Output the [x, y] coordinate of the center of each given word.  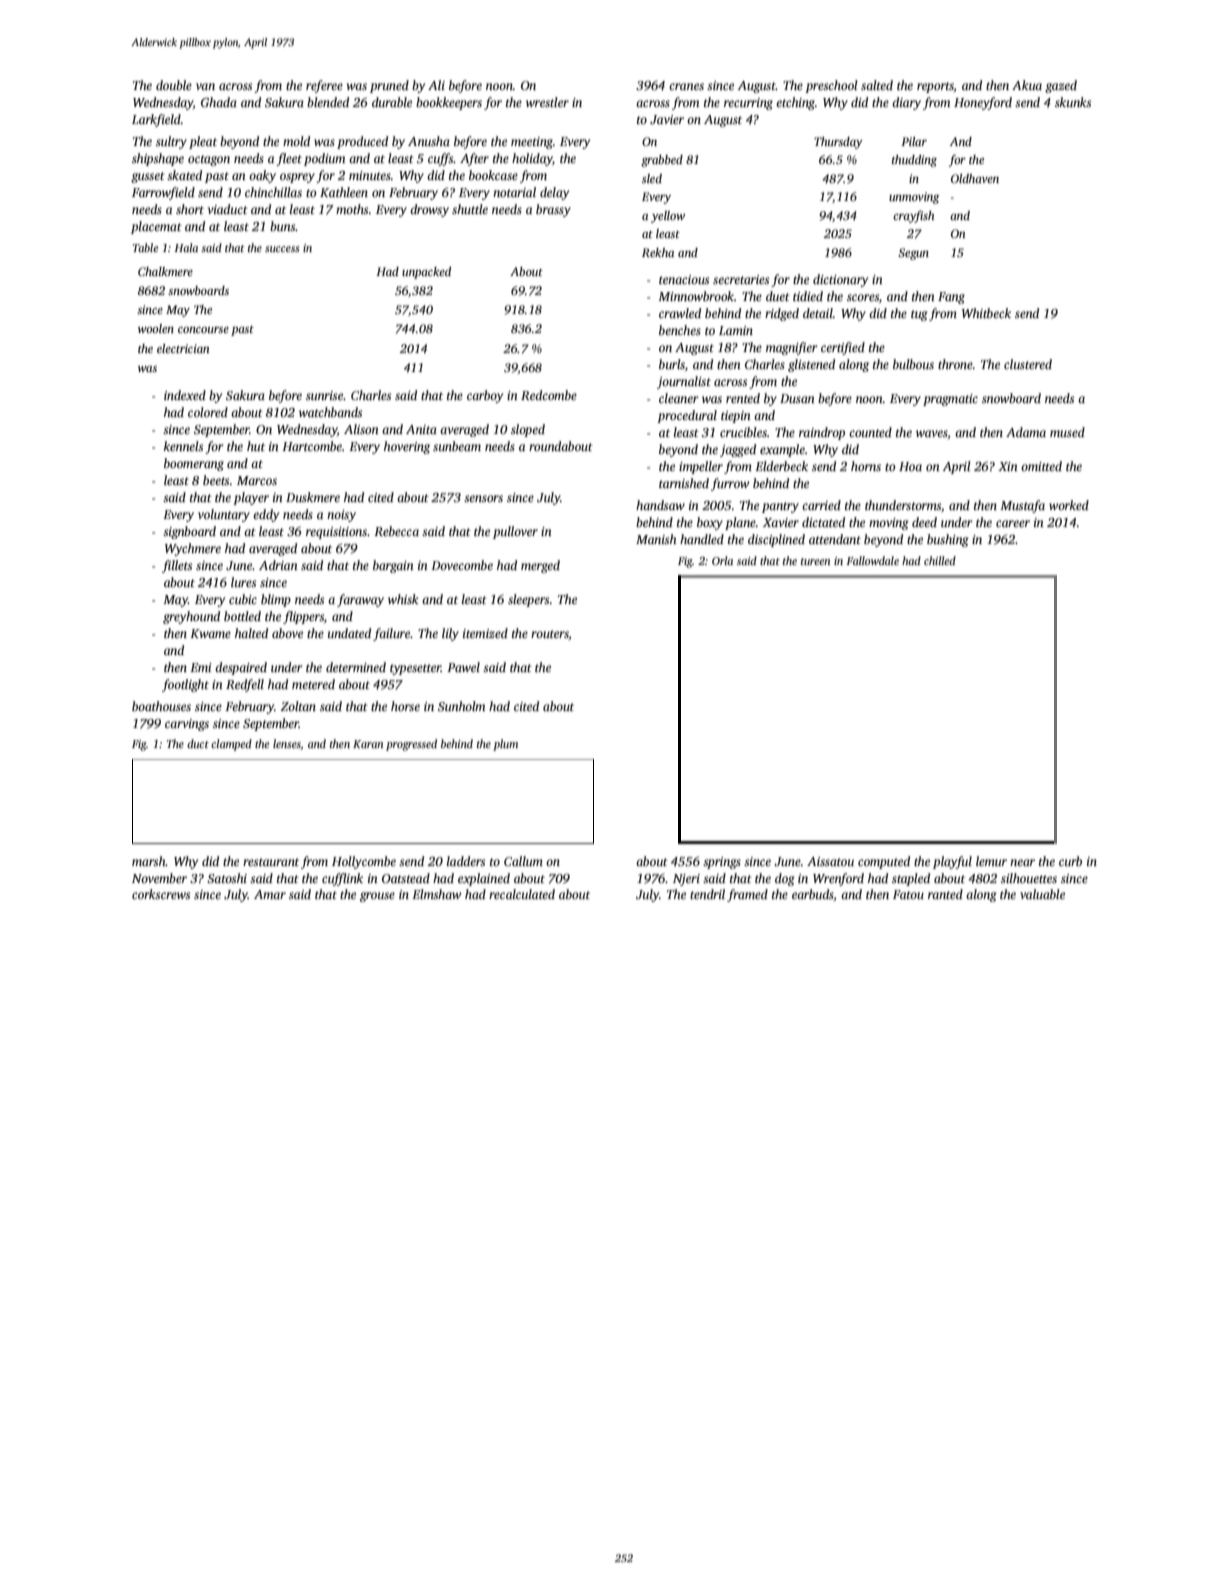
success [282, 249]
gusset [148, 177]
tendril [707, 894]
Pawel [463, 667]
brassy [553, 210]
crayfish [913, 216]
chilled [940, 560]
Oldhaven [975, 178]
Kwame [210, 633]
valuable [1042, 894]
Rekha [658, 252]
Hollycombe [364, 862]
